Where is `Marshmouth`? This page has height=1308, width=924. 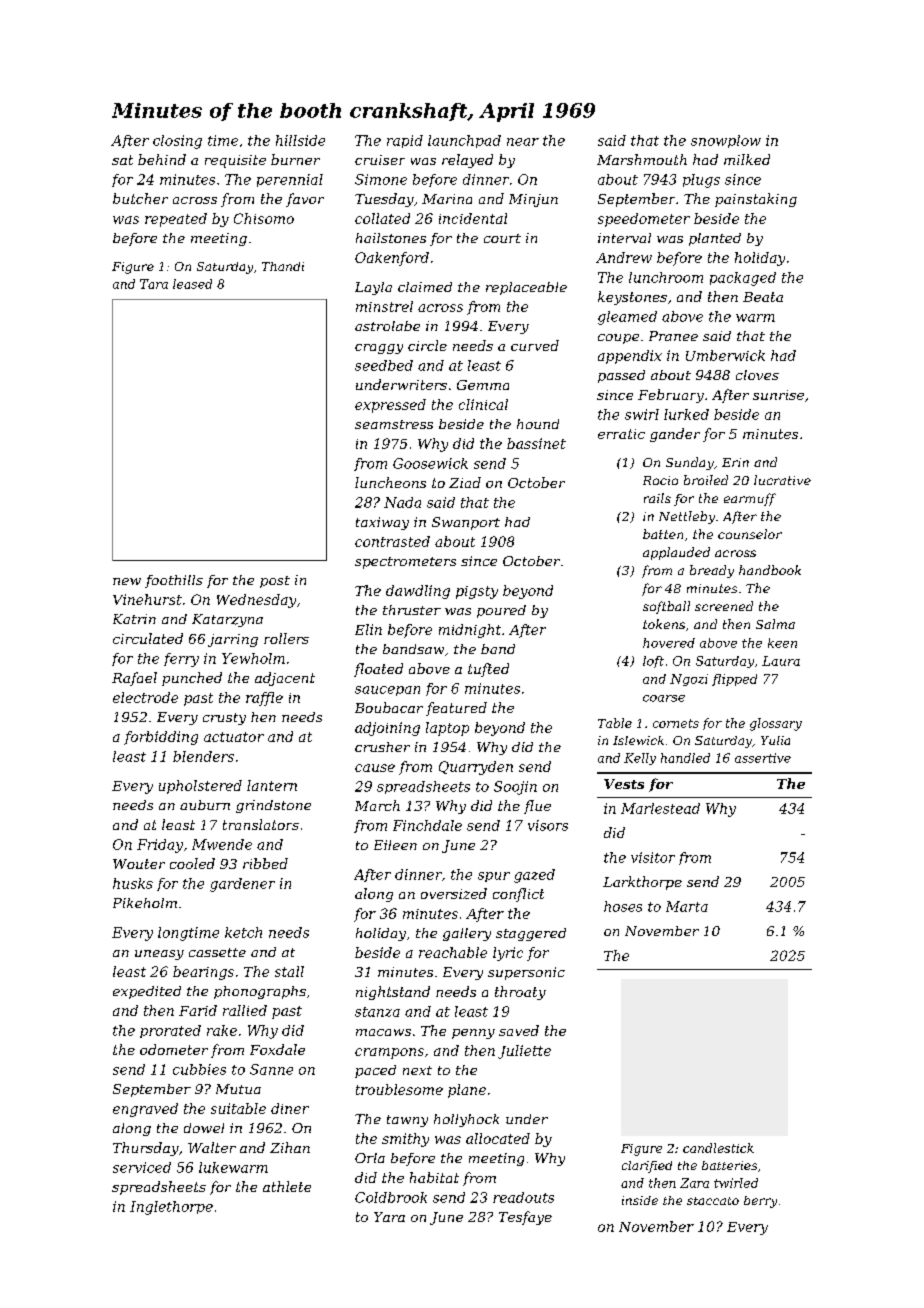 Marshmouth is located at coordinates (642, 159).
